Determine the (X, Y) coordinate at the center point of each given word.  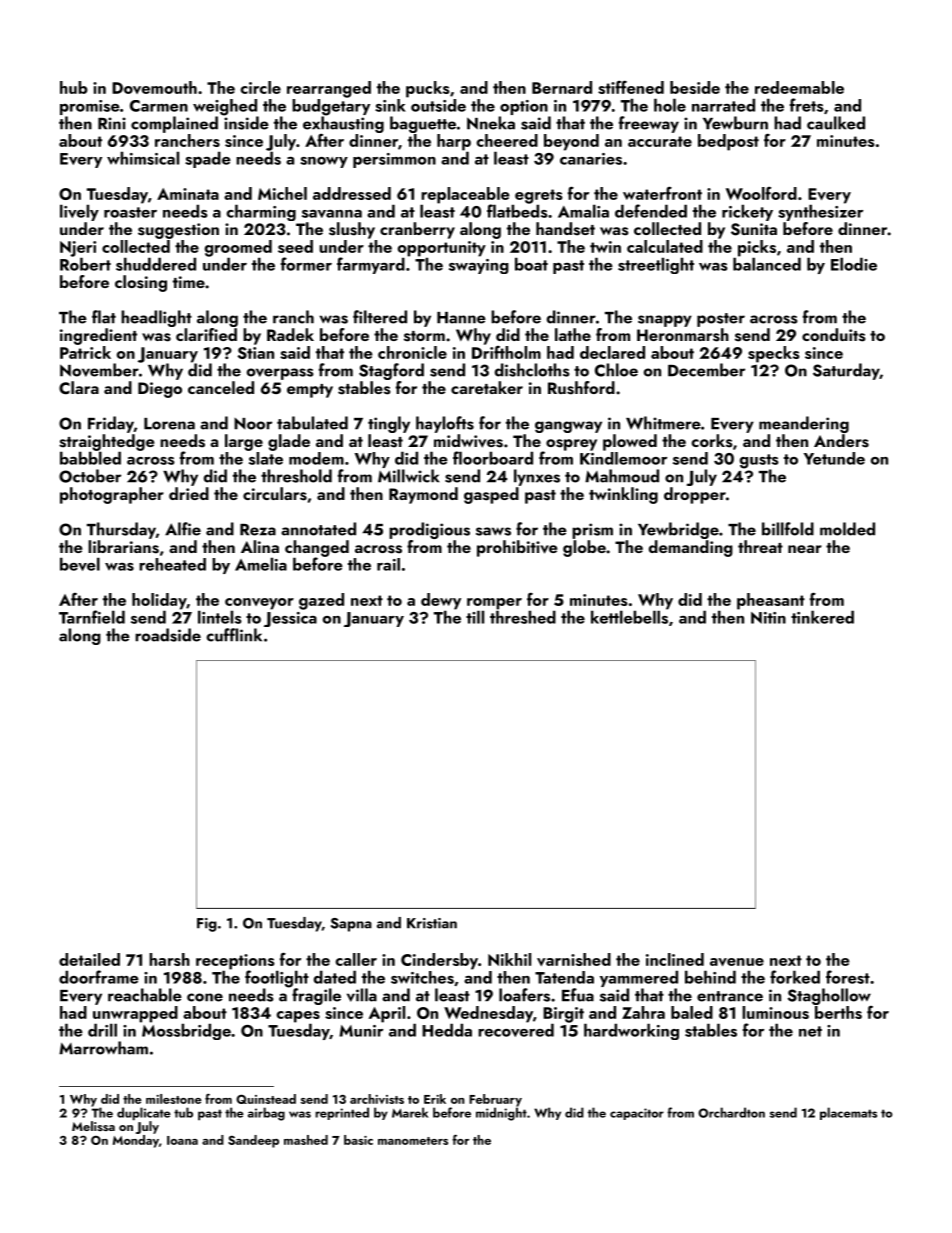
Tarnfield (92, 617)
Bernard (562, 87)
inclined (675, 959)
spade (208, 159)
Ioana (182, 1140)
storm (424, 336)
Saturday (846, 371)
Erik (435, 1099)
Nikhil (509, 959)
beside (695, 87)
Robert (85, 264)
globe (584, 548)
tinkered (822, 617)
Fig (207, 925)
